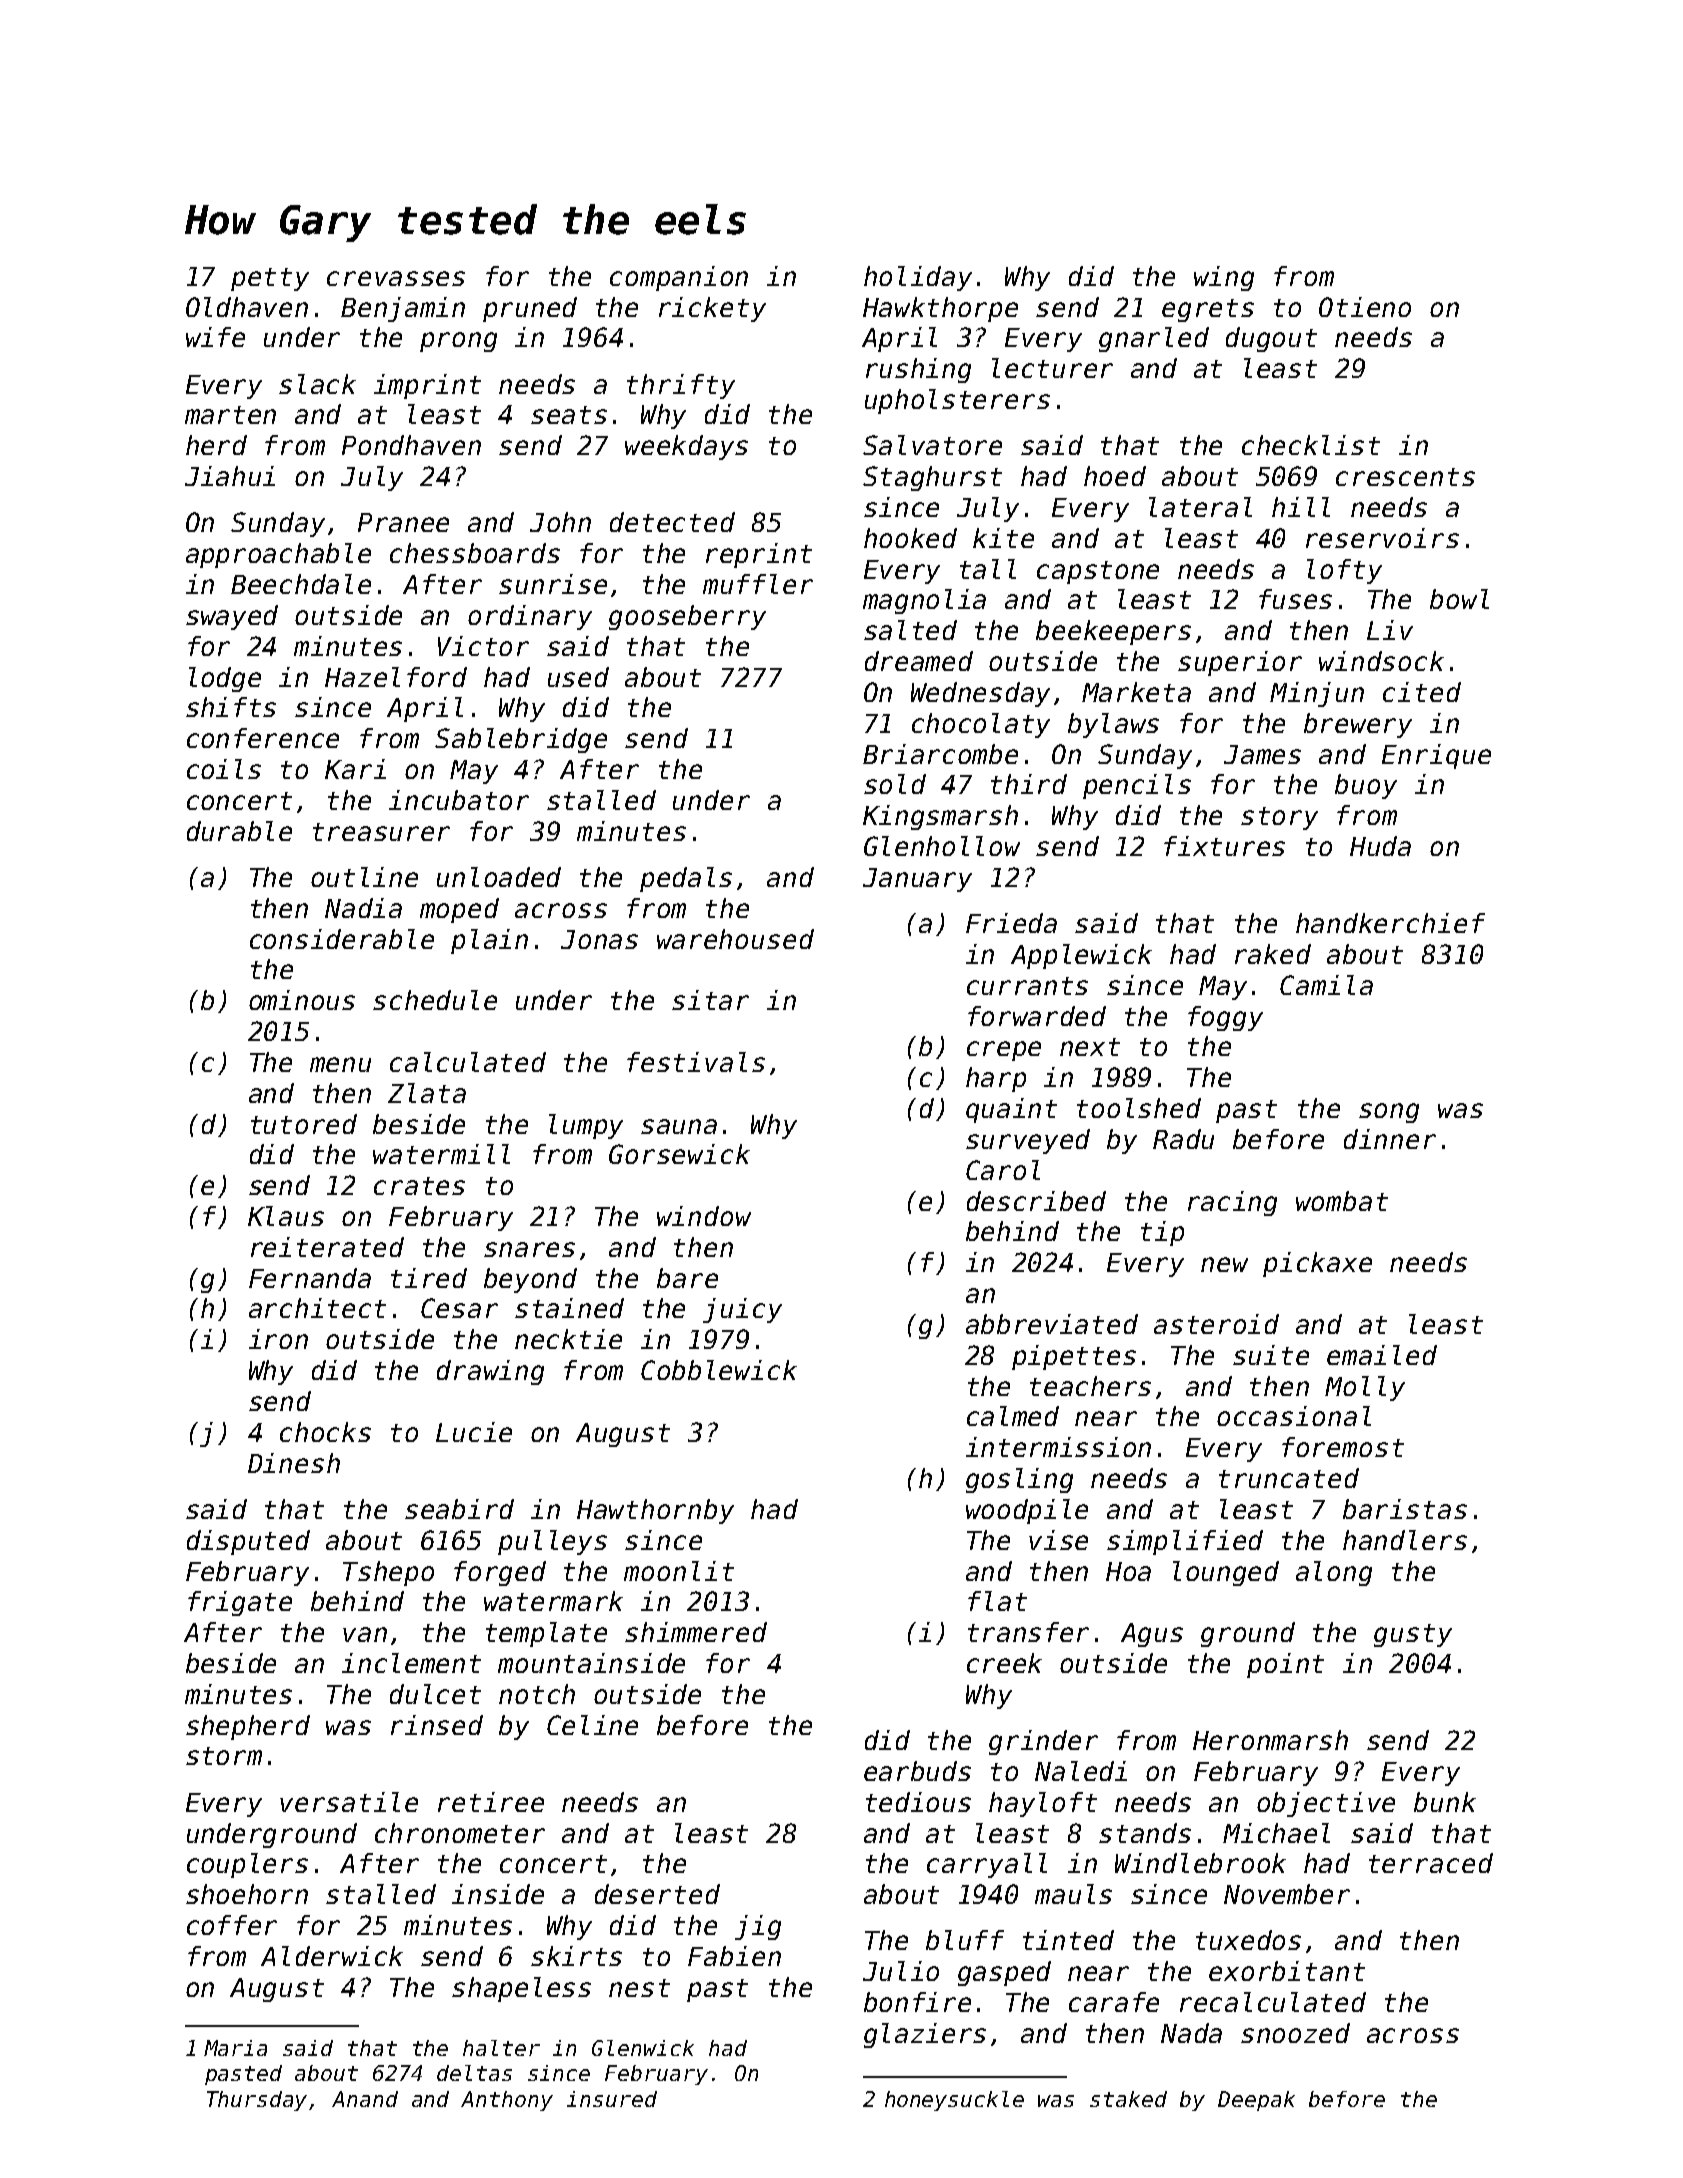  I want to click on emailed, so click(1382, 1355).
